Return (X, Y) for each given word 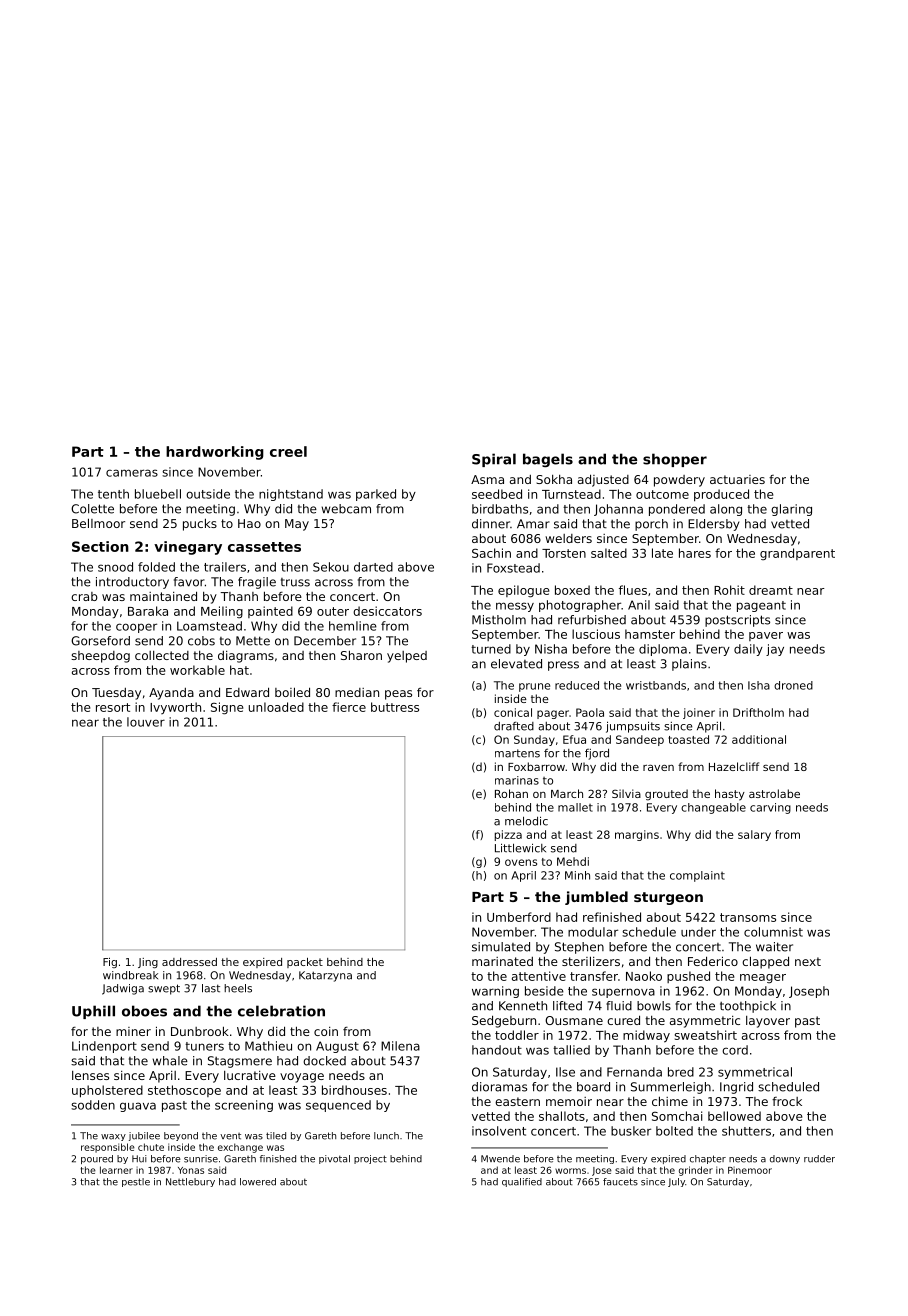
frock (787, 1101)
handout (497, 1050)
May (297, 525)
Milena (400, 1046)
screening (244, 1106)
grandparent (797, 554)
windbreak (130, 975)
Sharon (361, 655)
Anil (639, 605)
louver (146, 722)
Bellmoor (98, 523)
